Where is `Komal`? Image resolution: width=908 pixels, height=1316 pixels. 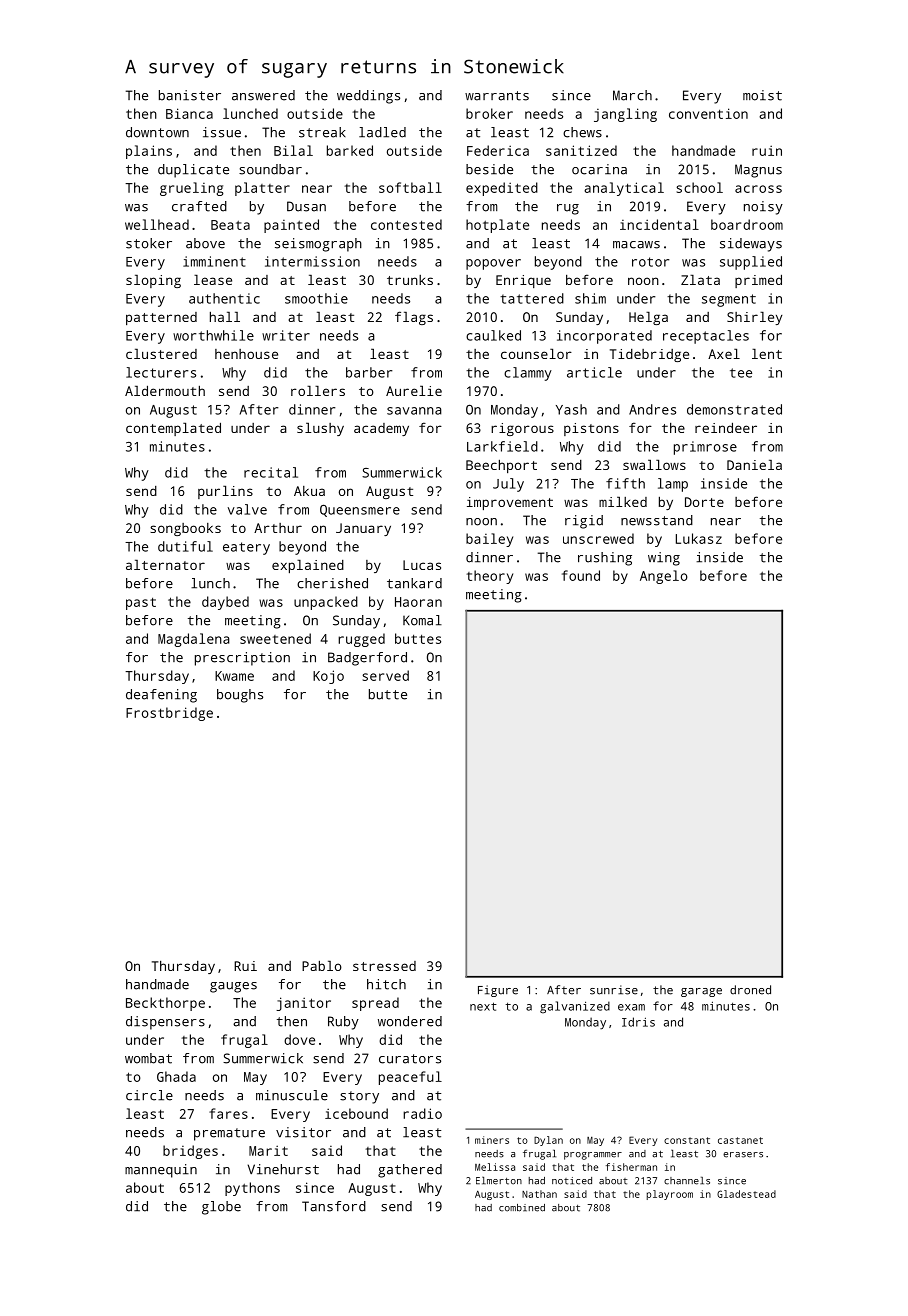 Komal is located at coordinates (422, 620).
